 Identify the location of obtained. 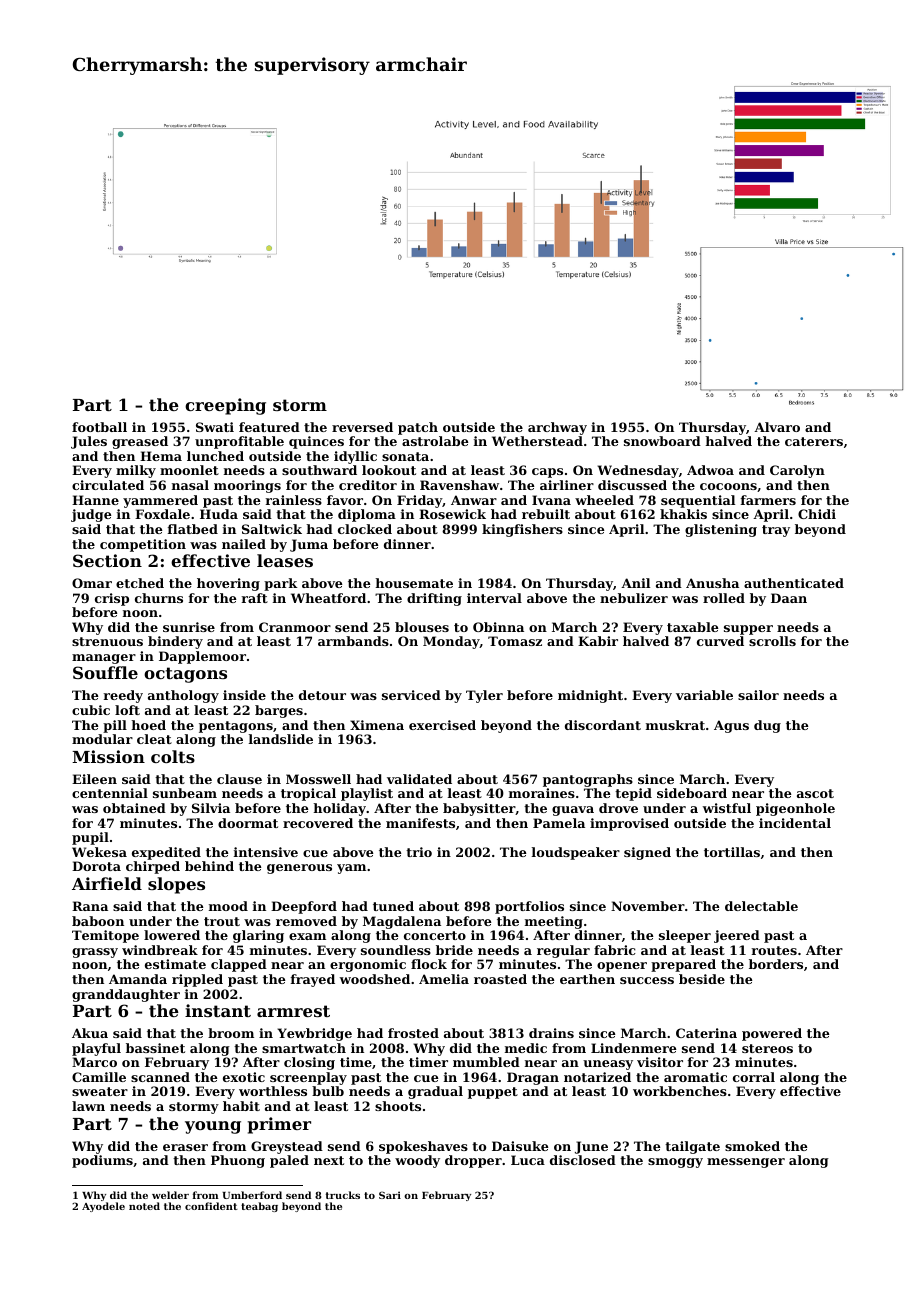
(134, 808).
